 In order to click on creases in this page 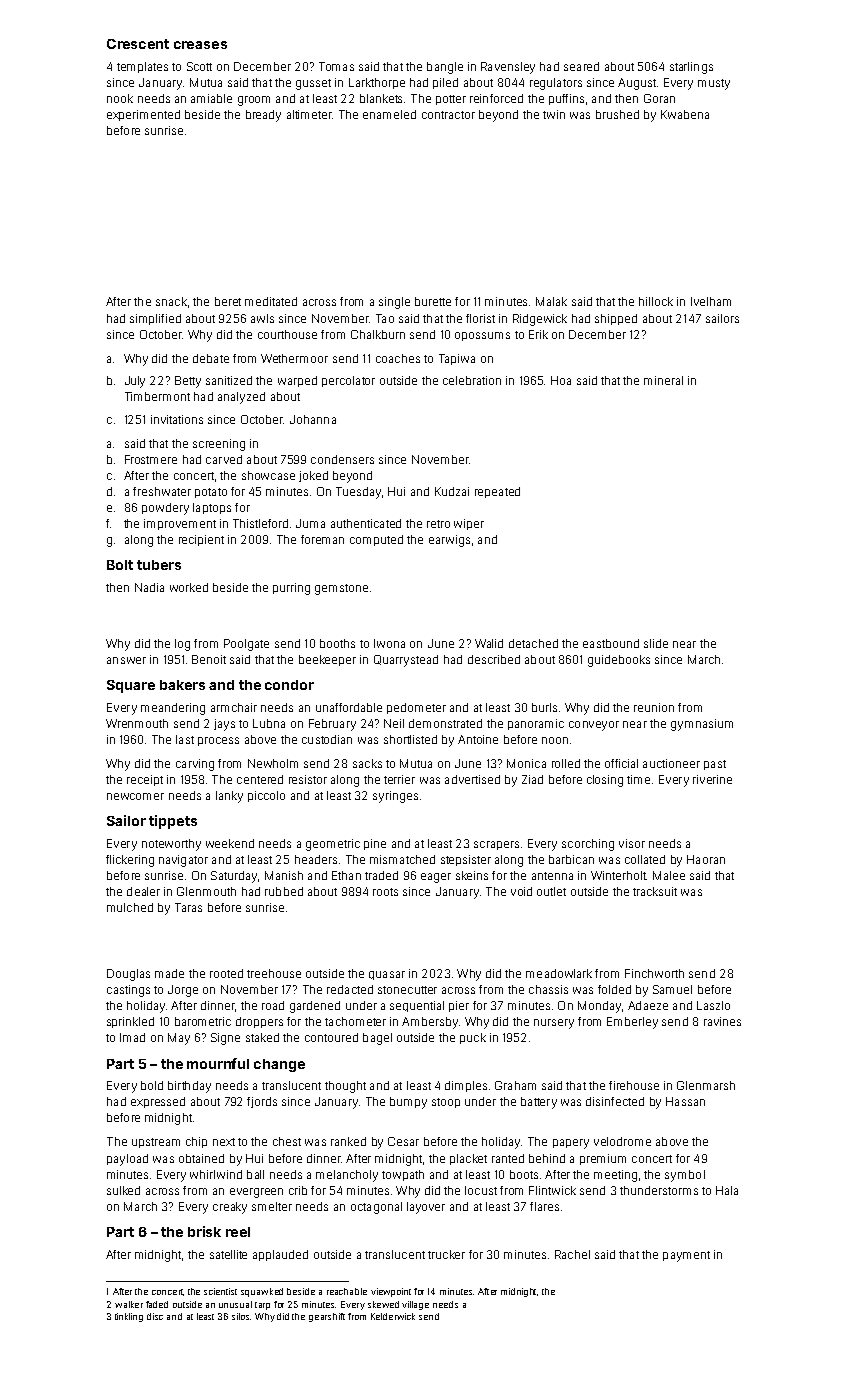, I will do `click(200, 45)`.
